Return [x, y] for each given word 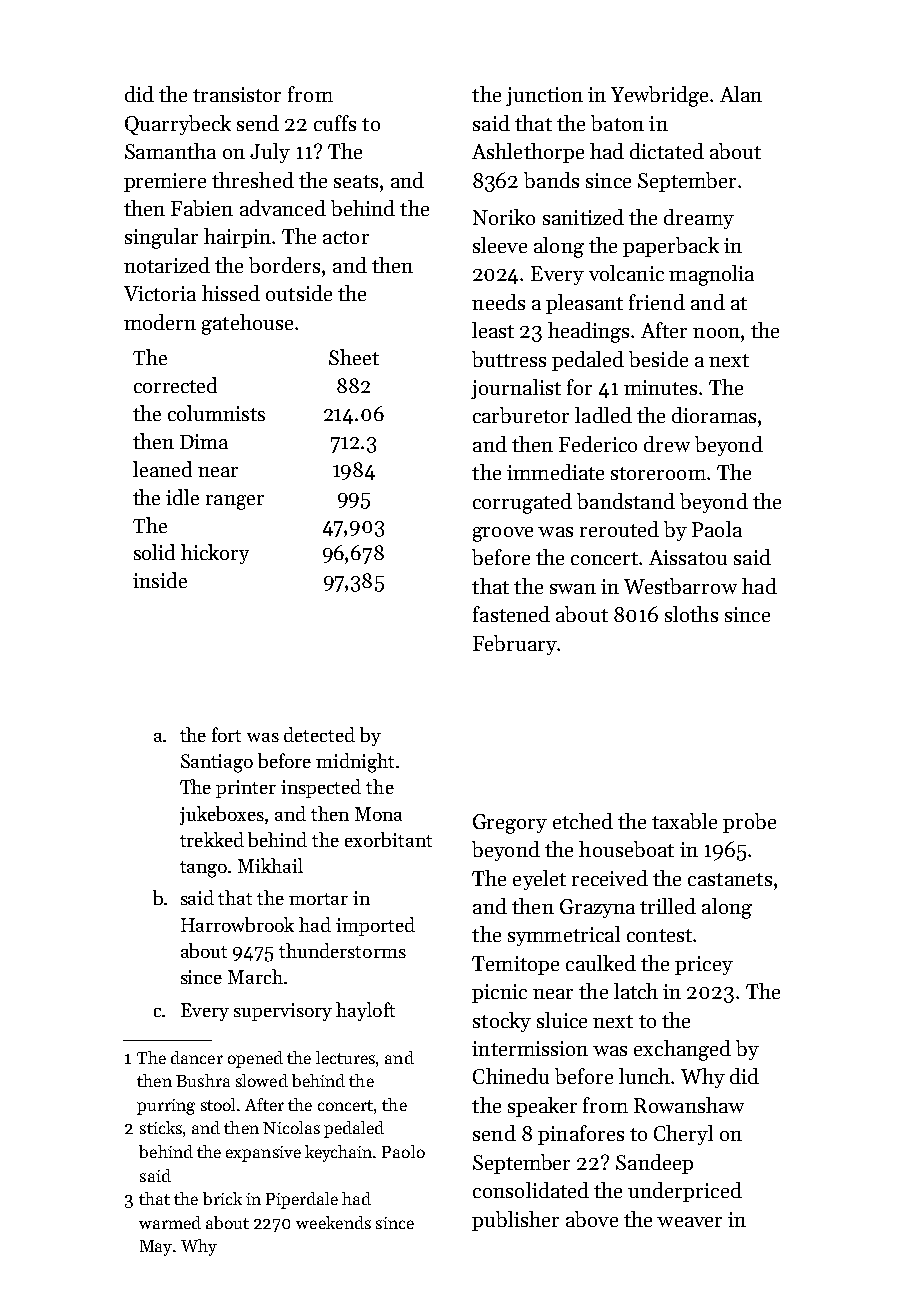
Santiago [217, 763]
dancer [197, 1057]
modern [160, 322]
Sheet [354, 357]
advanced [283, 208]
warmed [170, 1222]
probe [749, 823]
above [592, 1219]
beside [658, 359]
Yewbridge [659, 96]
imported [375, 926]
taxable [684, 821]
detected [319, 734]
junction [544, 96]
